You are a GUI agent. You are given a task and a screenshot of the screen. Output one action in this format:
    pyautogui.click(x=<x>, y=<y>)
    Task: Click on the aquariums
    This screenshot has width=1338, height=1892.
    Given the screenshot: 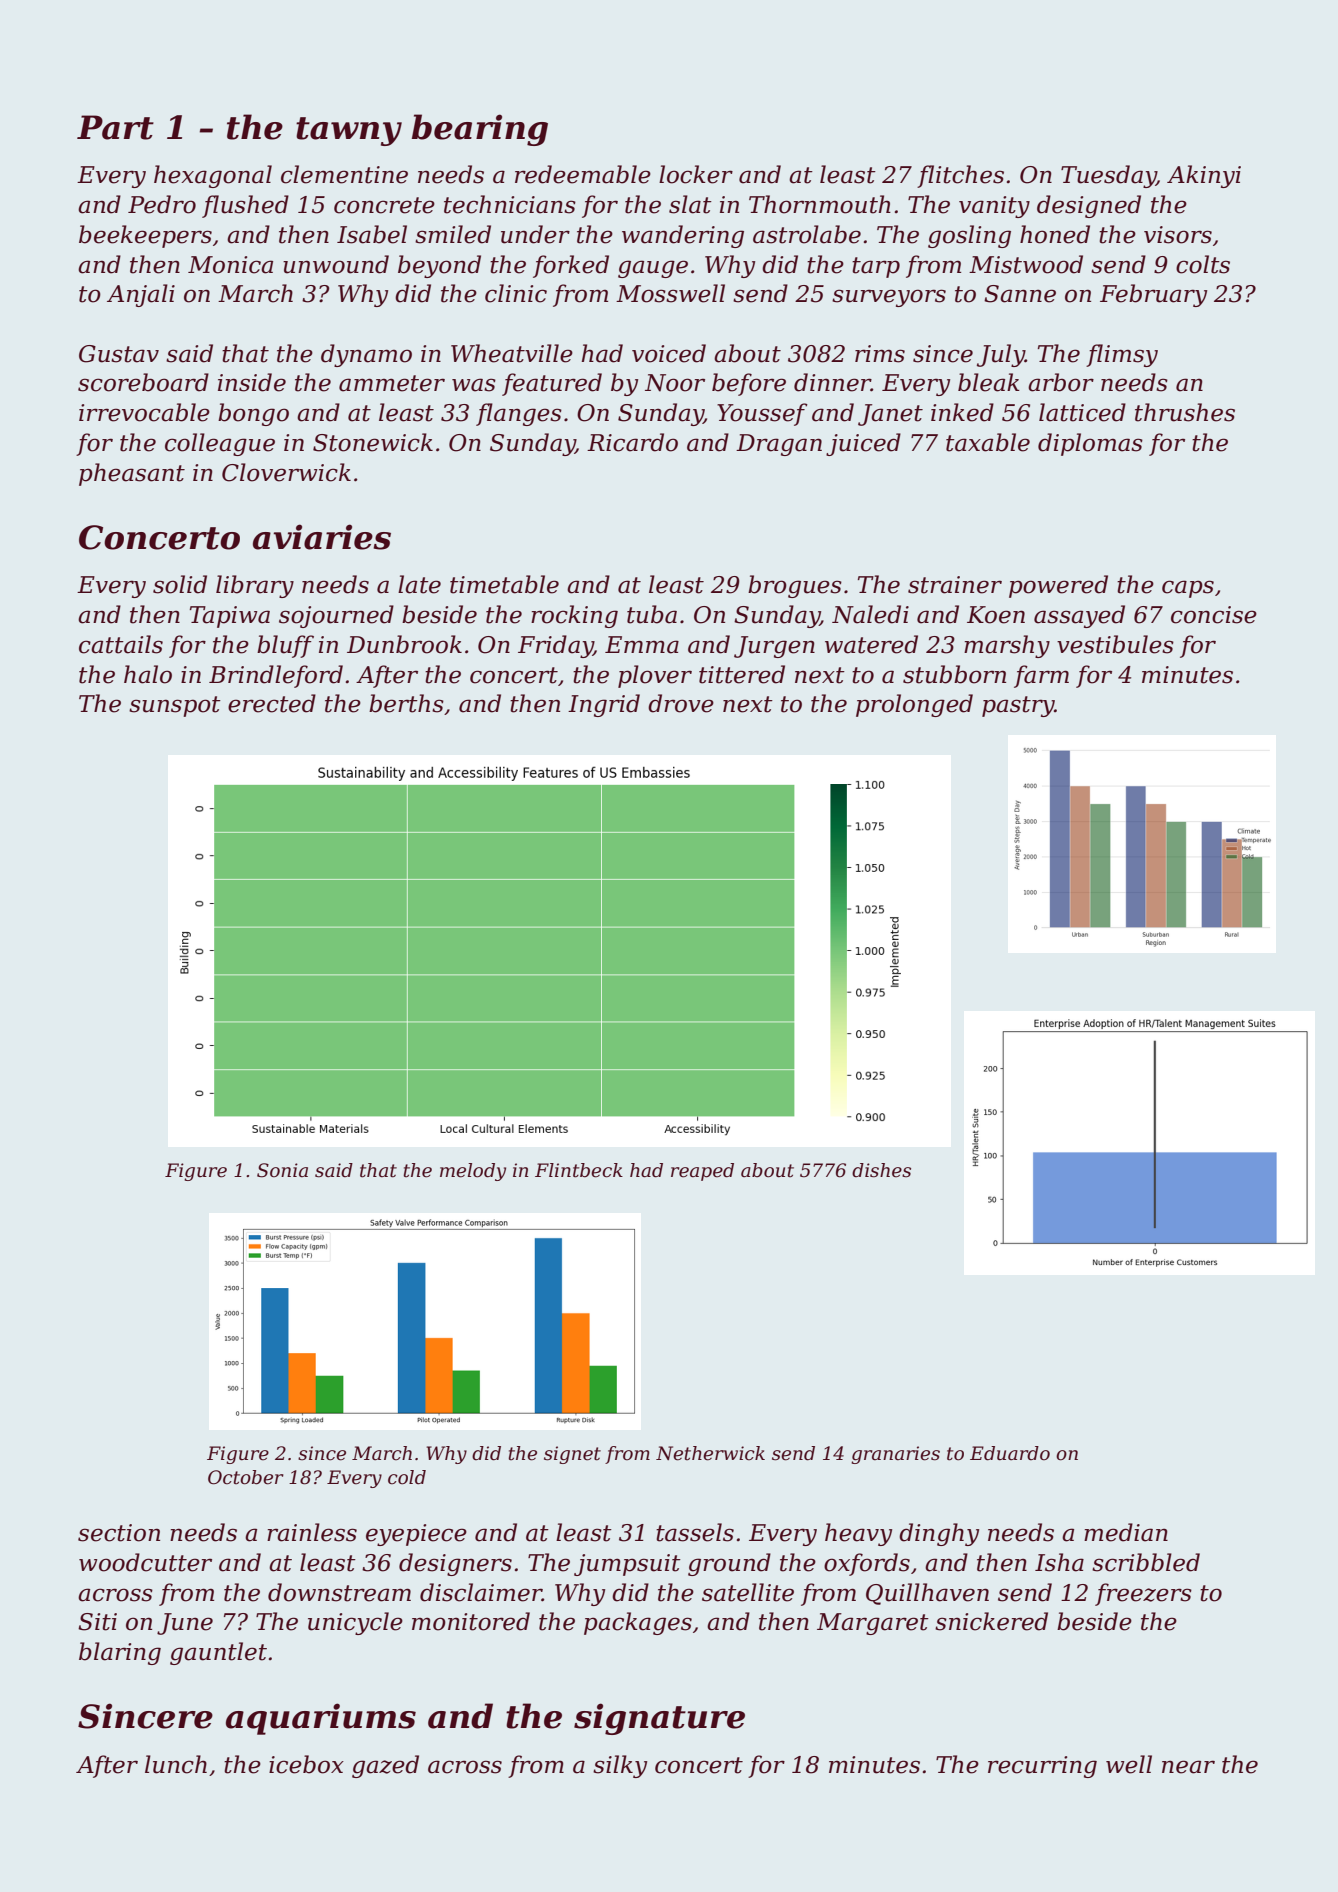 What is the action you would take?
    pyautogui.click(x=321, y=1719)
